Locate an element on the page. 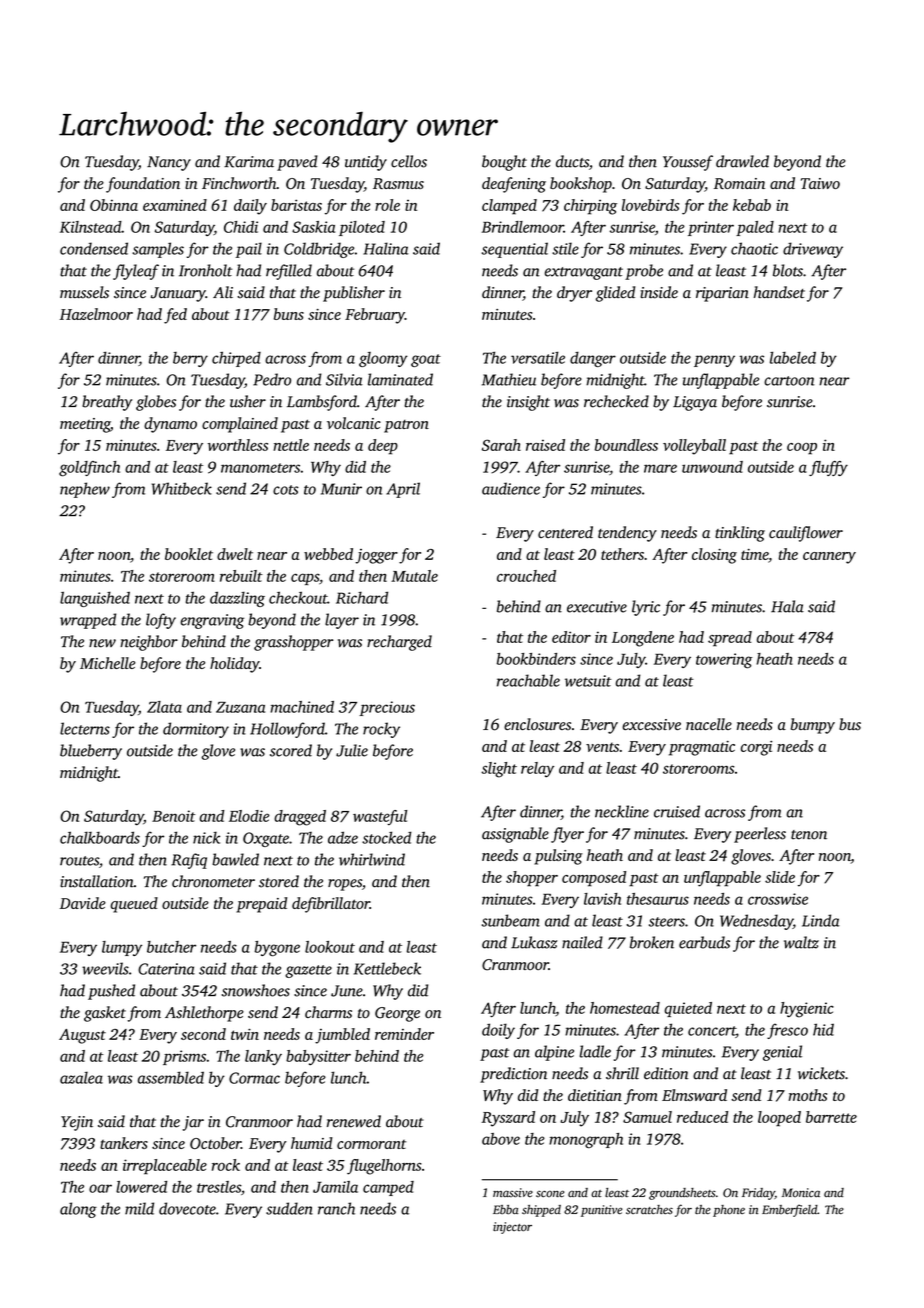 The height and width of the document is (1308, 924). coop is located at coordinates (802, 449).
